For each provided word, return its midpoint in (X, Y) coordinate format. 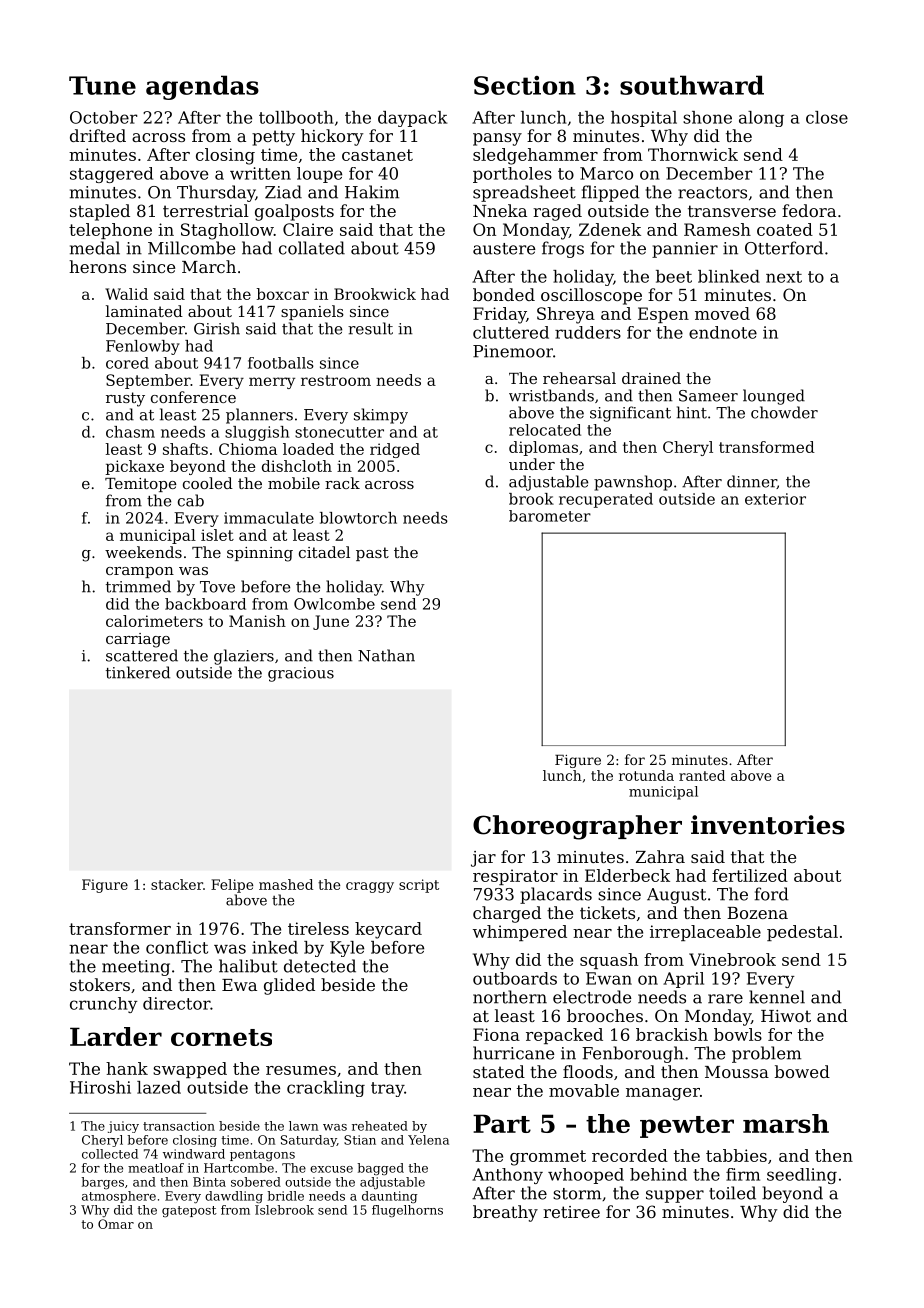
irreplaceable (705, 933)
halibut (248, 966)
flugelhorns (407, 1211)
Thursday (216, 193)
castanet (377, 155)
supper (675, 1196)
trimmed (138, 586)
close (827, 117)
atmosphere (119, 1197)
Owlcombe (334, 604)
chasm (130, 432)
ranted (702, 775)
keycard (388, 930)
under (532, 464)
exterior (775, 499)
